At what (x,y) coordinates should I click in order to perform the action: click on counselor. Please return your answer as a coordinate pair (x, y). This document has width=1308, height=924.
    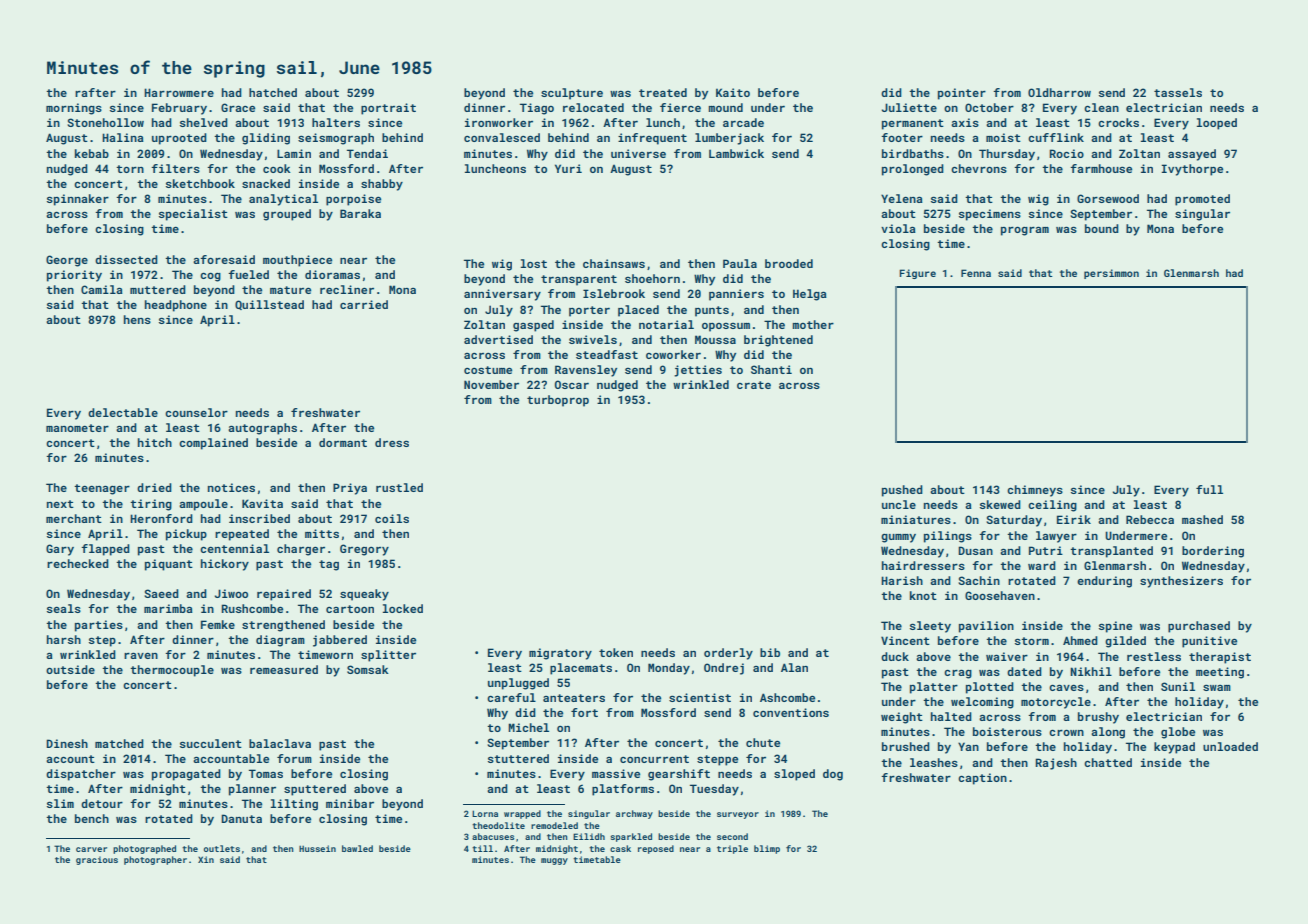
    Looking at the image, I should click on (196, 412).
